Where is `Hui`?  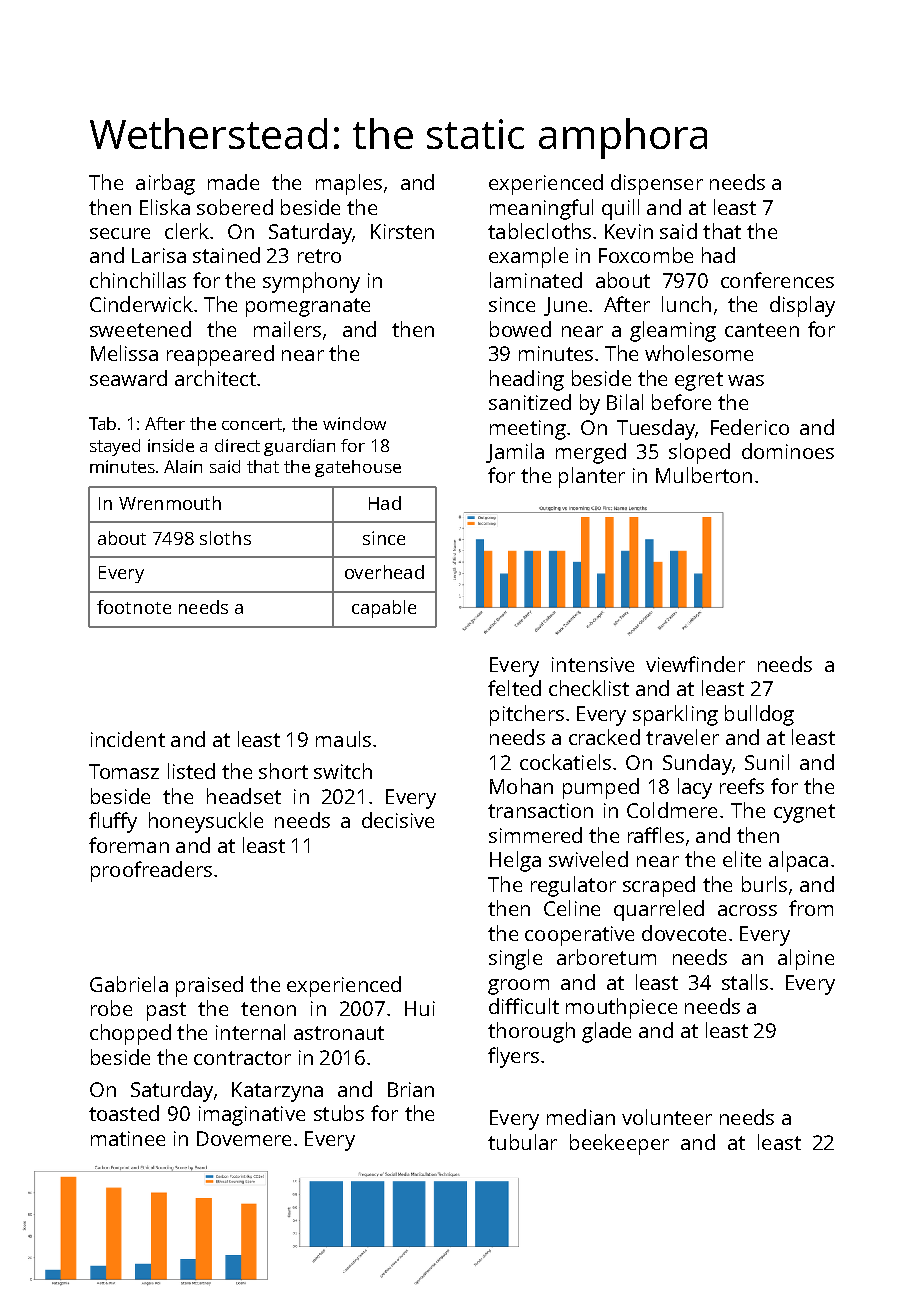 Hui is located at coordinates (420, 1008).
